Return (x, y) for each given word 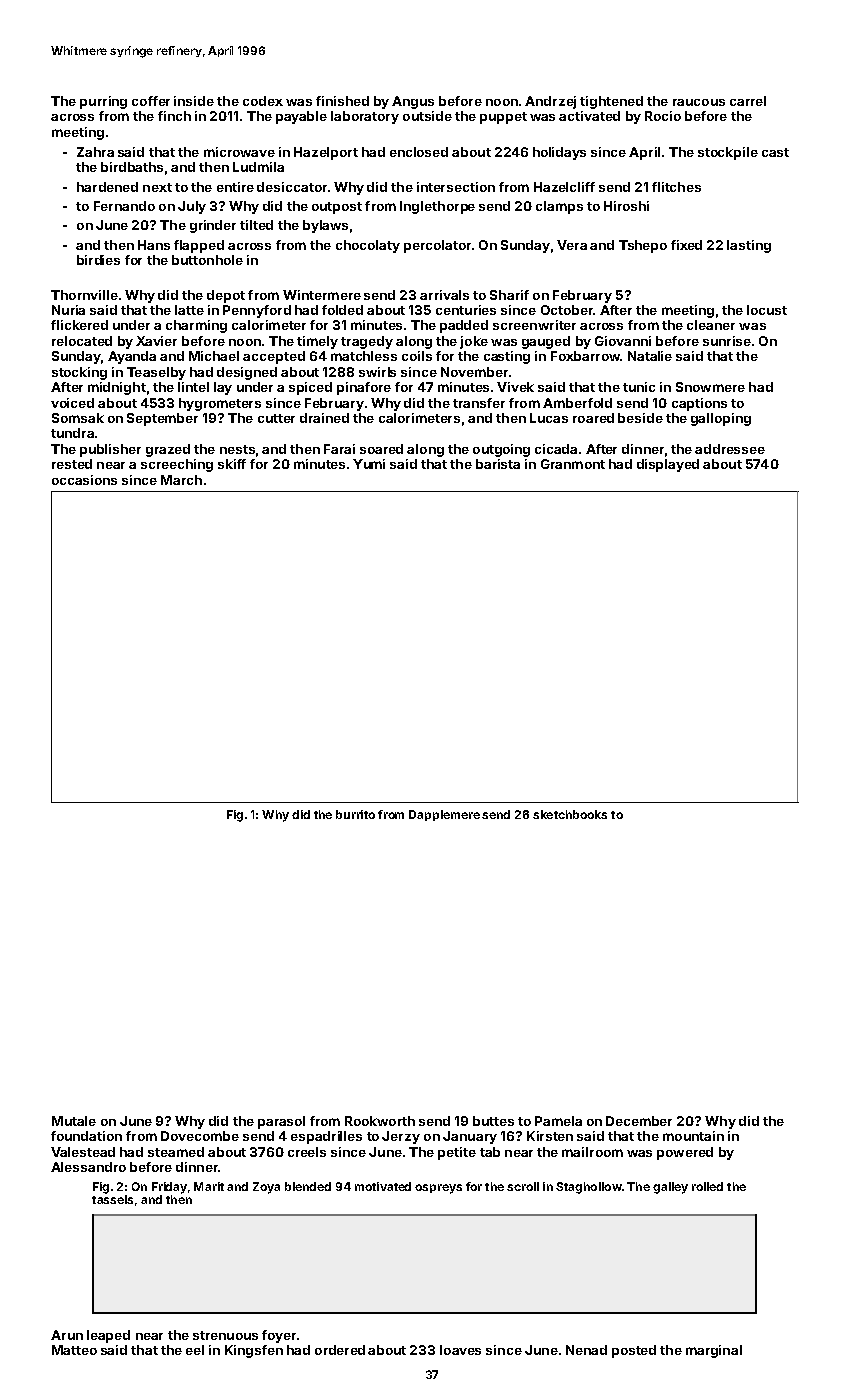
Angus (413, 102)
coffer (151, 101)
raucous (699, 102)
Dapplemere (444, 815)
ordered (340, 1350)
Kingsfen (254, 1351)
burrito (355, 814)
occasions (84, 480)
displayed (668, 465)
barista (498, 464)
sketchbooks (570, 814)
